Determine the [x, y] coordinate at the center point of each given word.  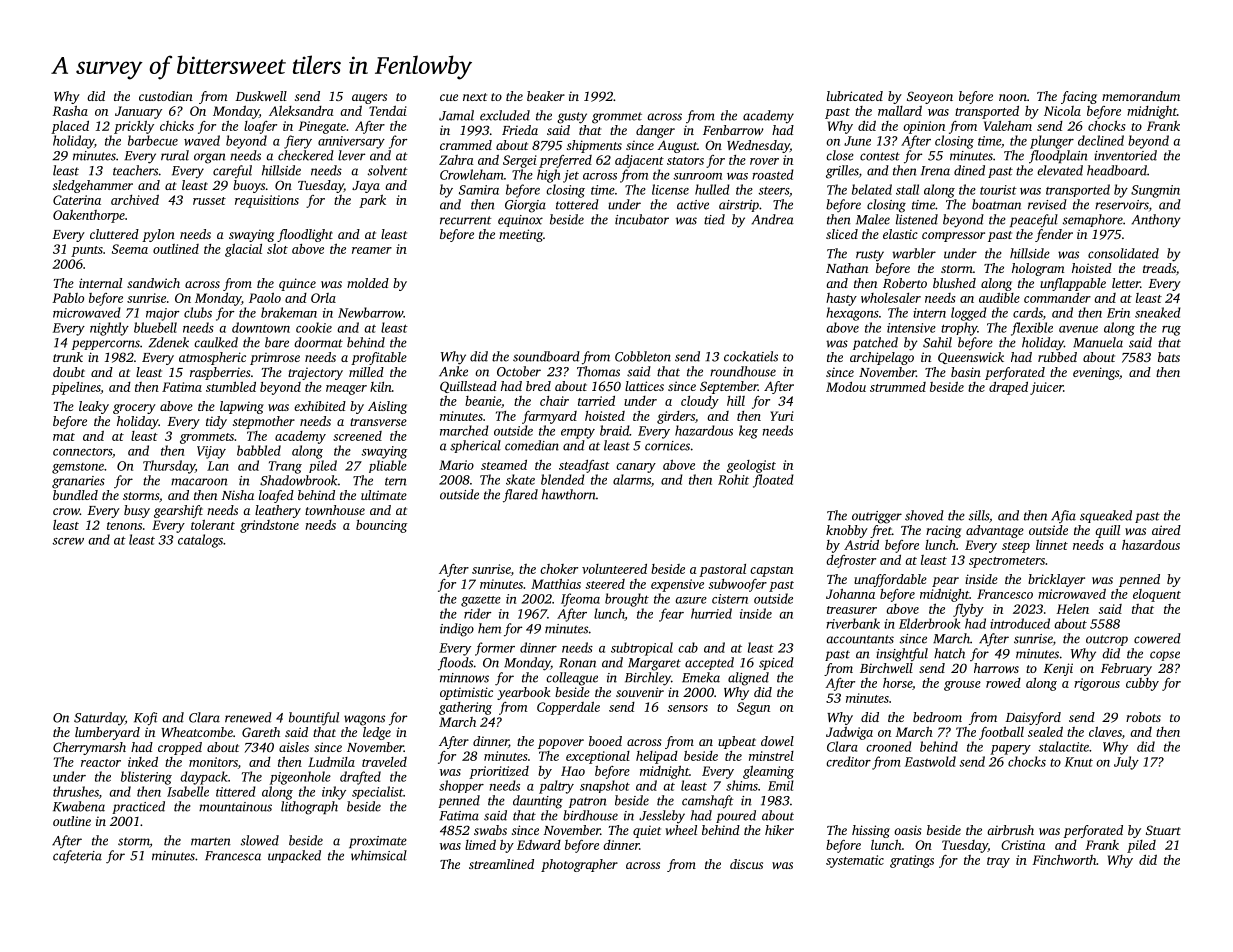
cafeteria [77, 856]
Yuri [782, 416]
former [495, 649]
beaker [546, 96]
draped [1008, 388]
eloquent [1157, 595]
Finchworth [1064, 859]
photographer [579, 865]
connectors [82, 452]
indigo [457, 630]
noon [1013, 97]
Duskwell [261, 96]
